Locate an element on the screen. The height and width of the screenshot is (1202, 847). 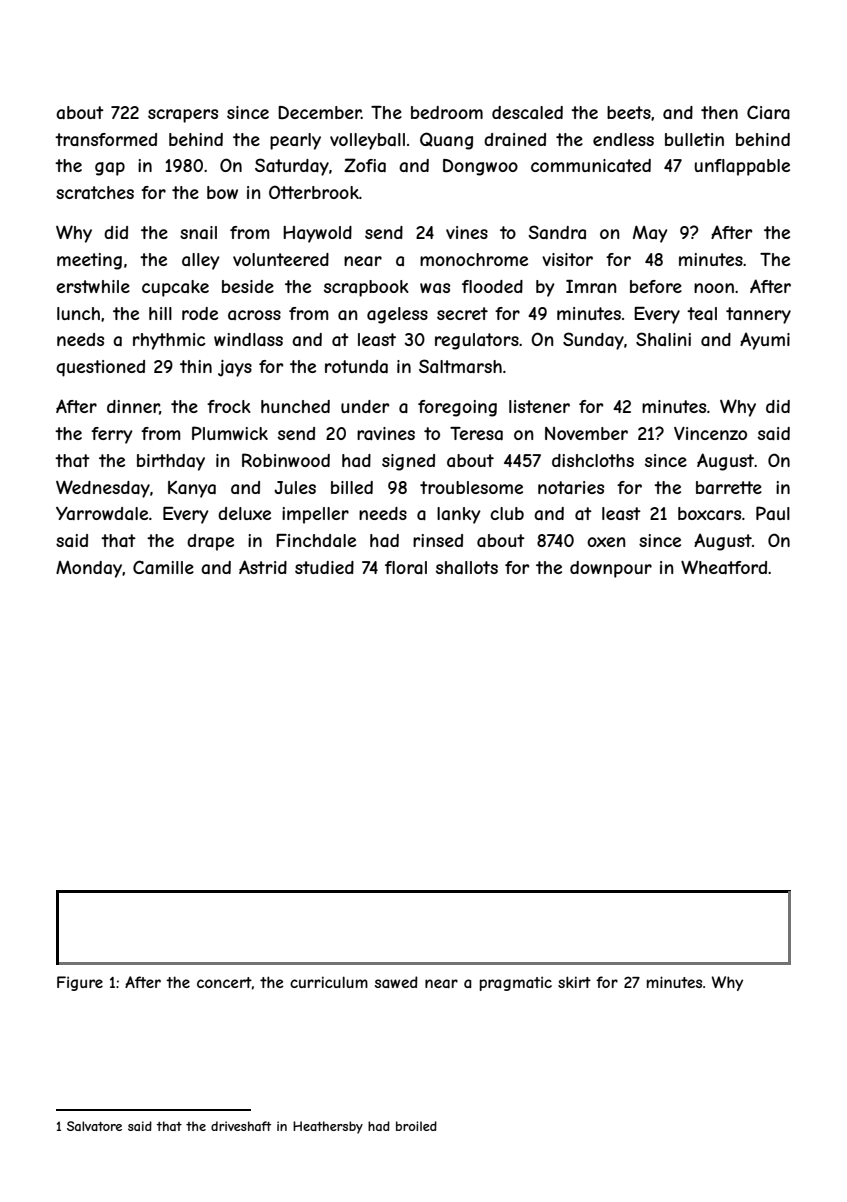
Camille is located at coordinates (163, 567).
